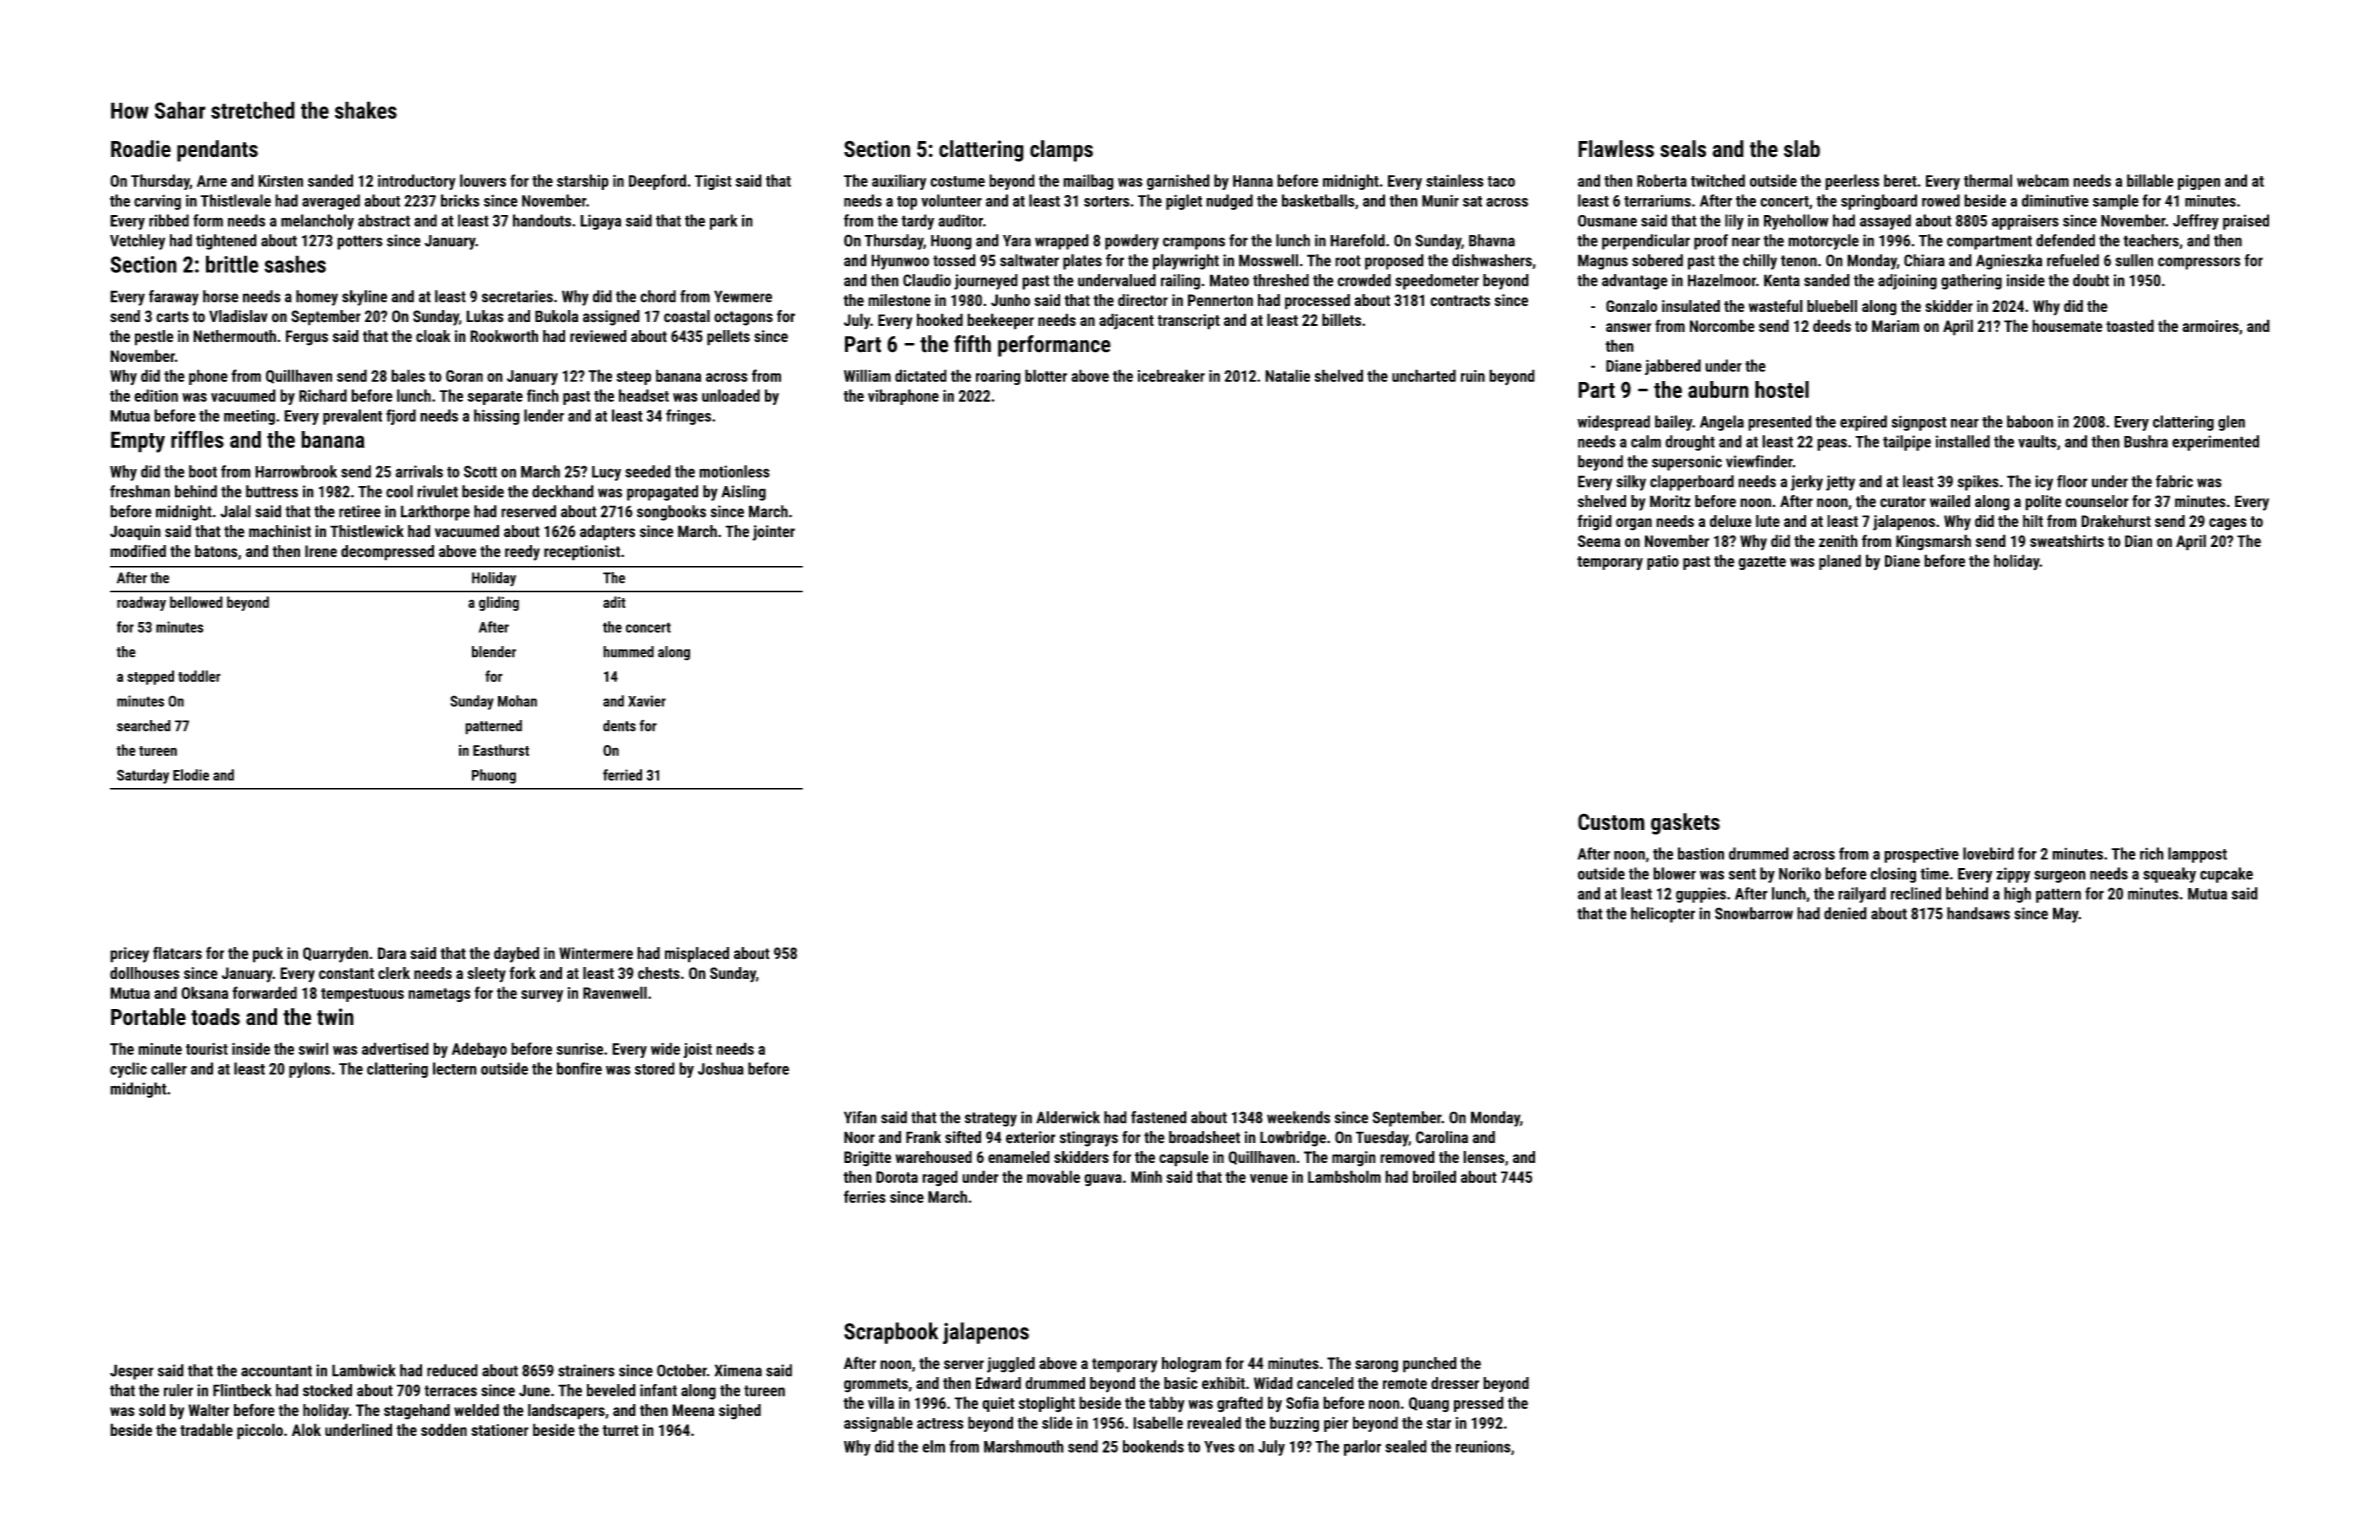 The image size is (2380, 1540). Describe the element at coordinates (444, 1429) in the screenshot. I see `sodden` at that location.
